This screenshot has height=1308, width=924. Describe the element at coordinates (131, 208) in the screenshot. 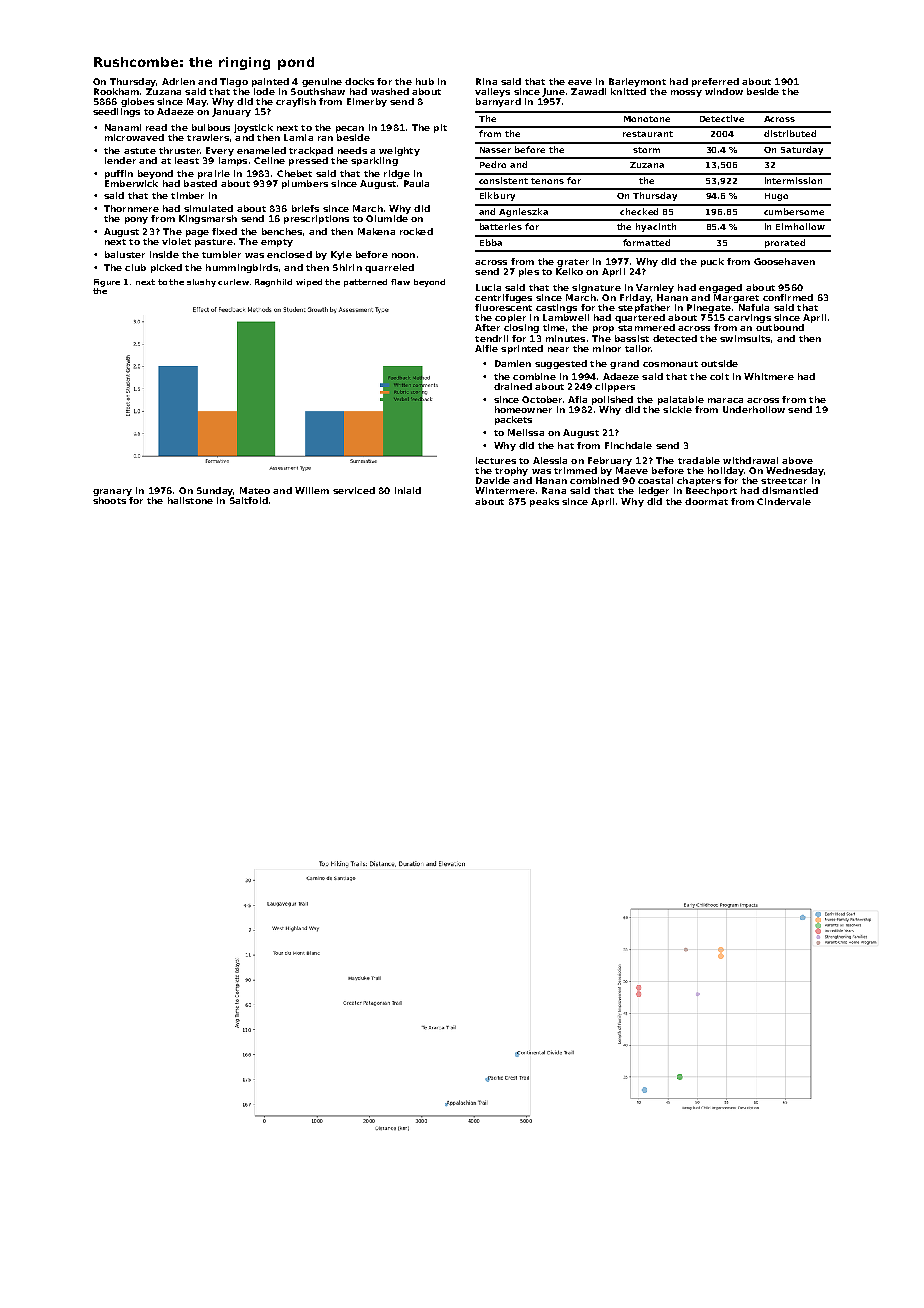

I see `Thornmere` at that location.
